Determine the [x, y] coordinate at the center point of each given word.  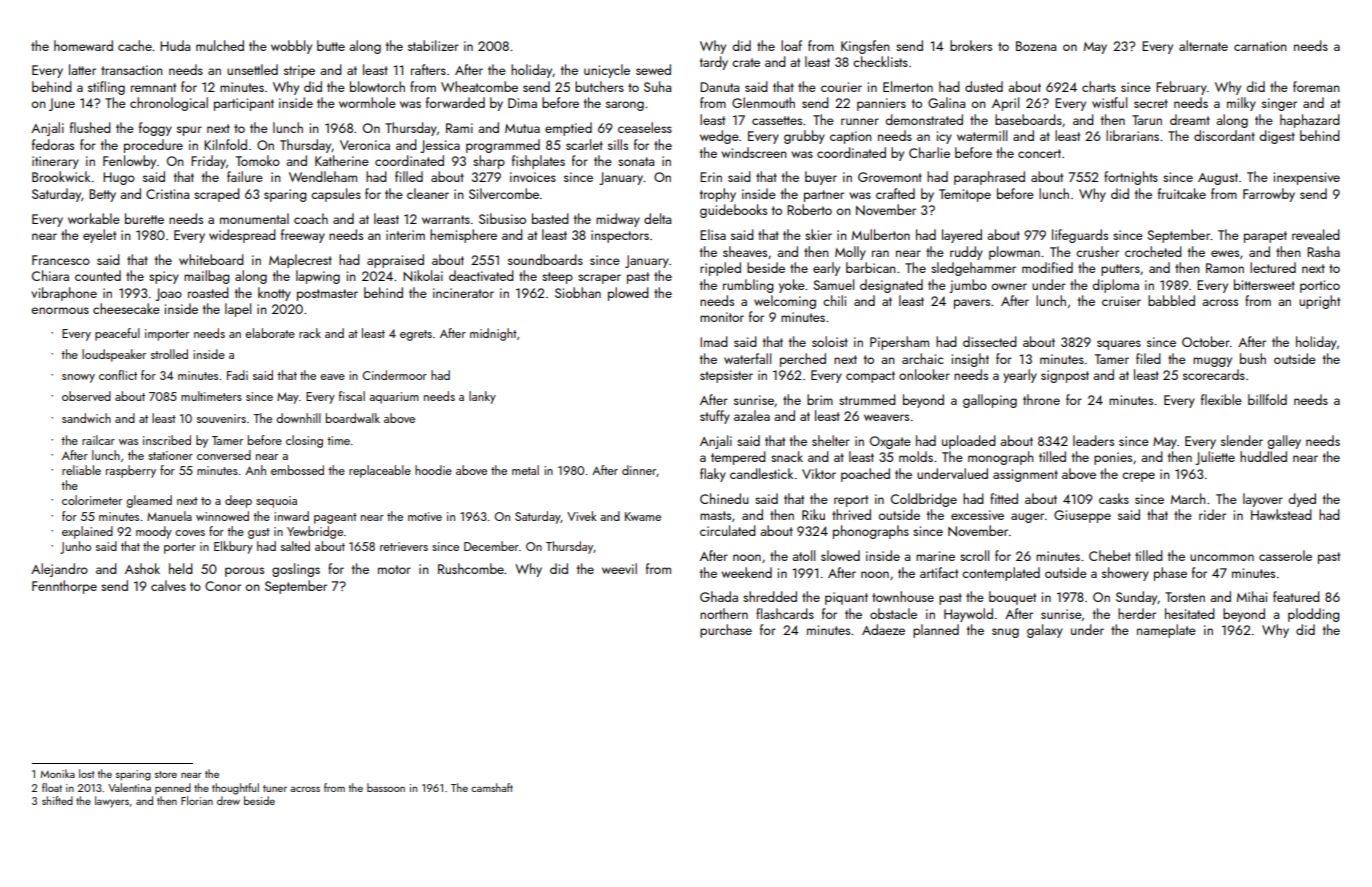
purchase [726, 631]
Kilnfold [225, 144]
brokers [971, 45]
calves [168, 585]
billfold [1267, 399]
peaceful [117, 334]
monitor [722, 317]
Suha [657, 86]
